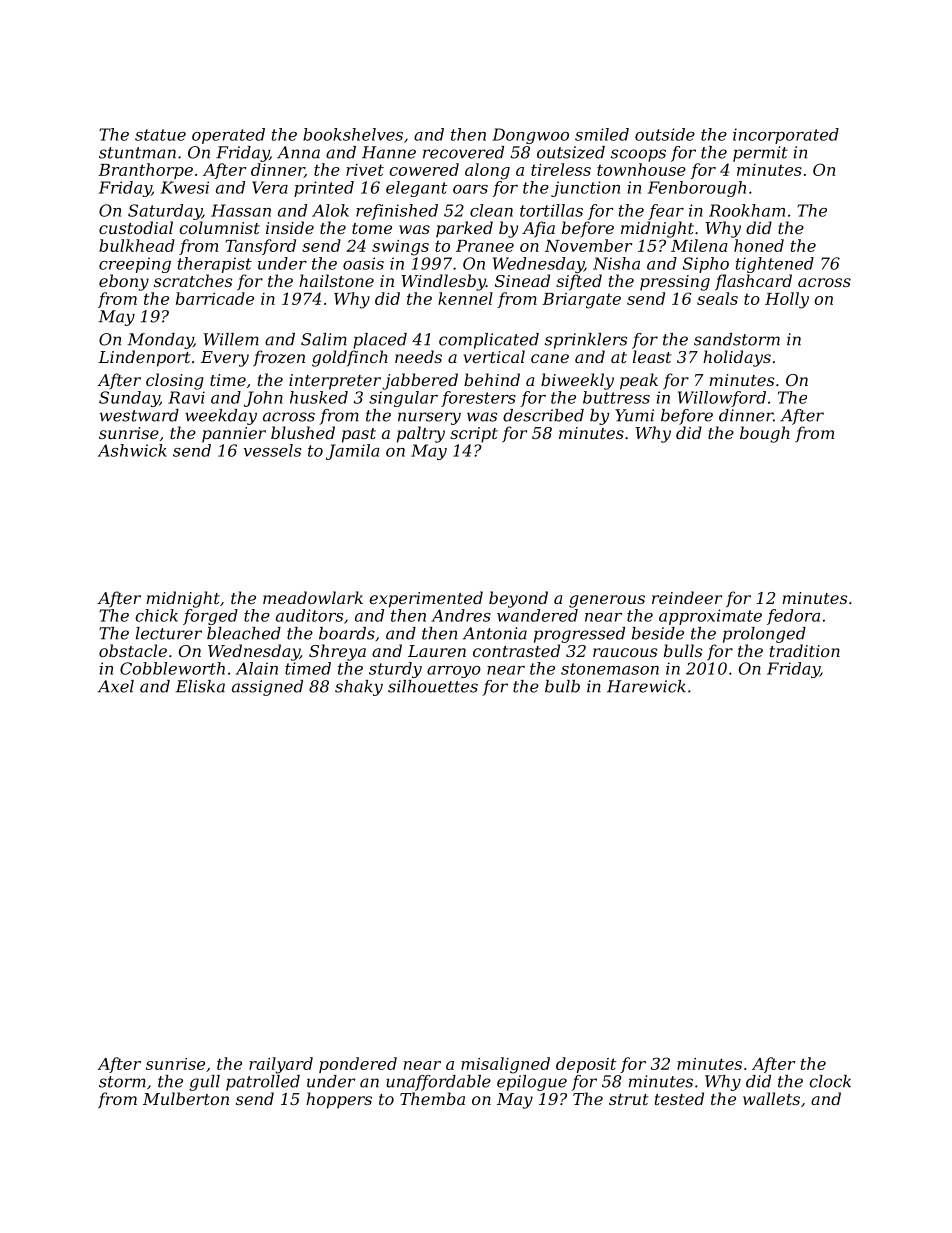  Describe the element at coordinates (433, 686) in the screenshot. I see `silhouettes` at that location.
